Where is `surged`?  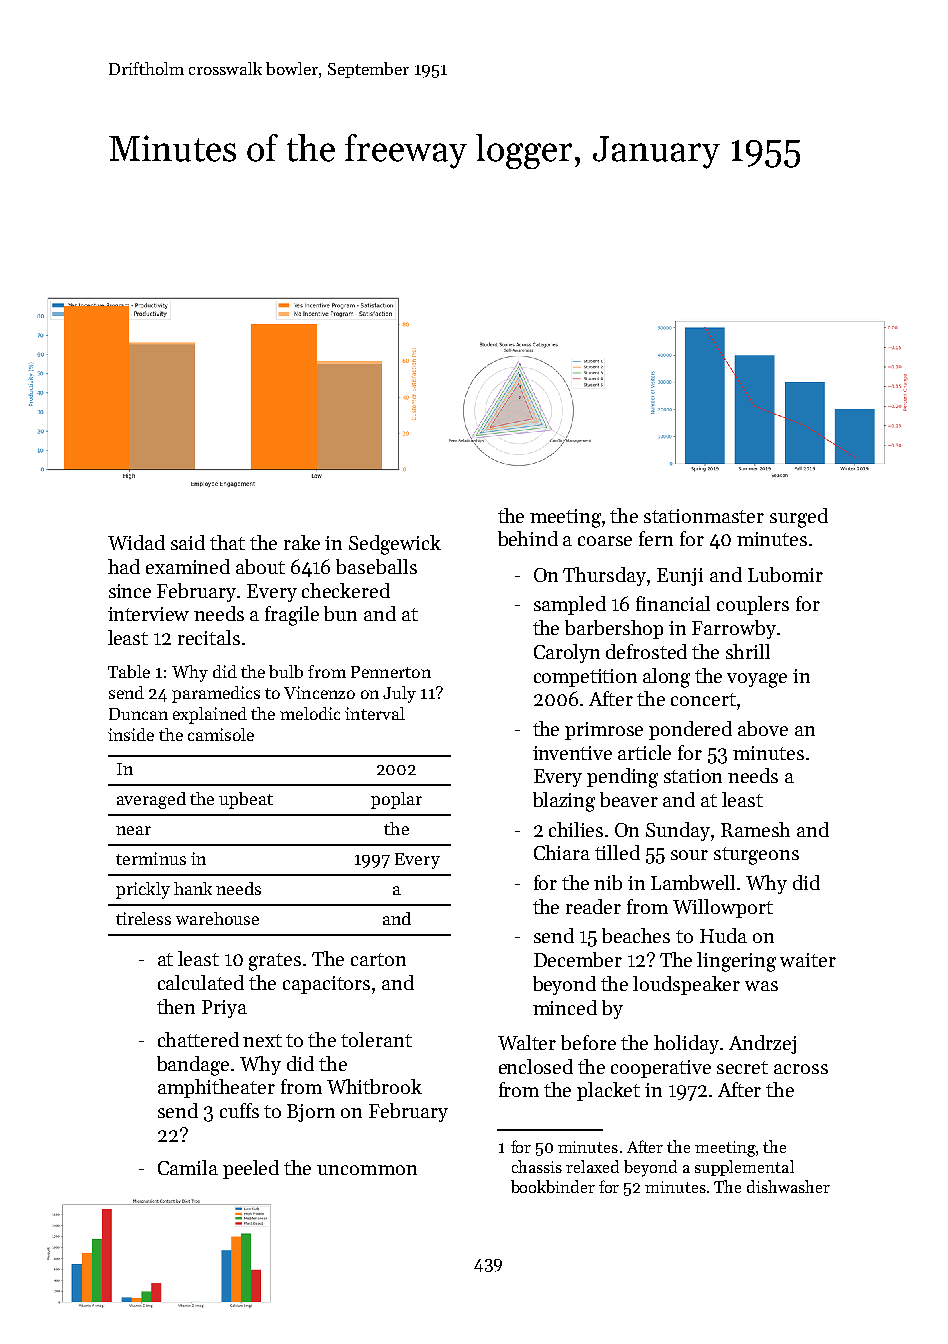 surged is located at coordinates (799, 518).
